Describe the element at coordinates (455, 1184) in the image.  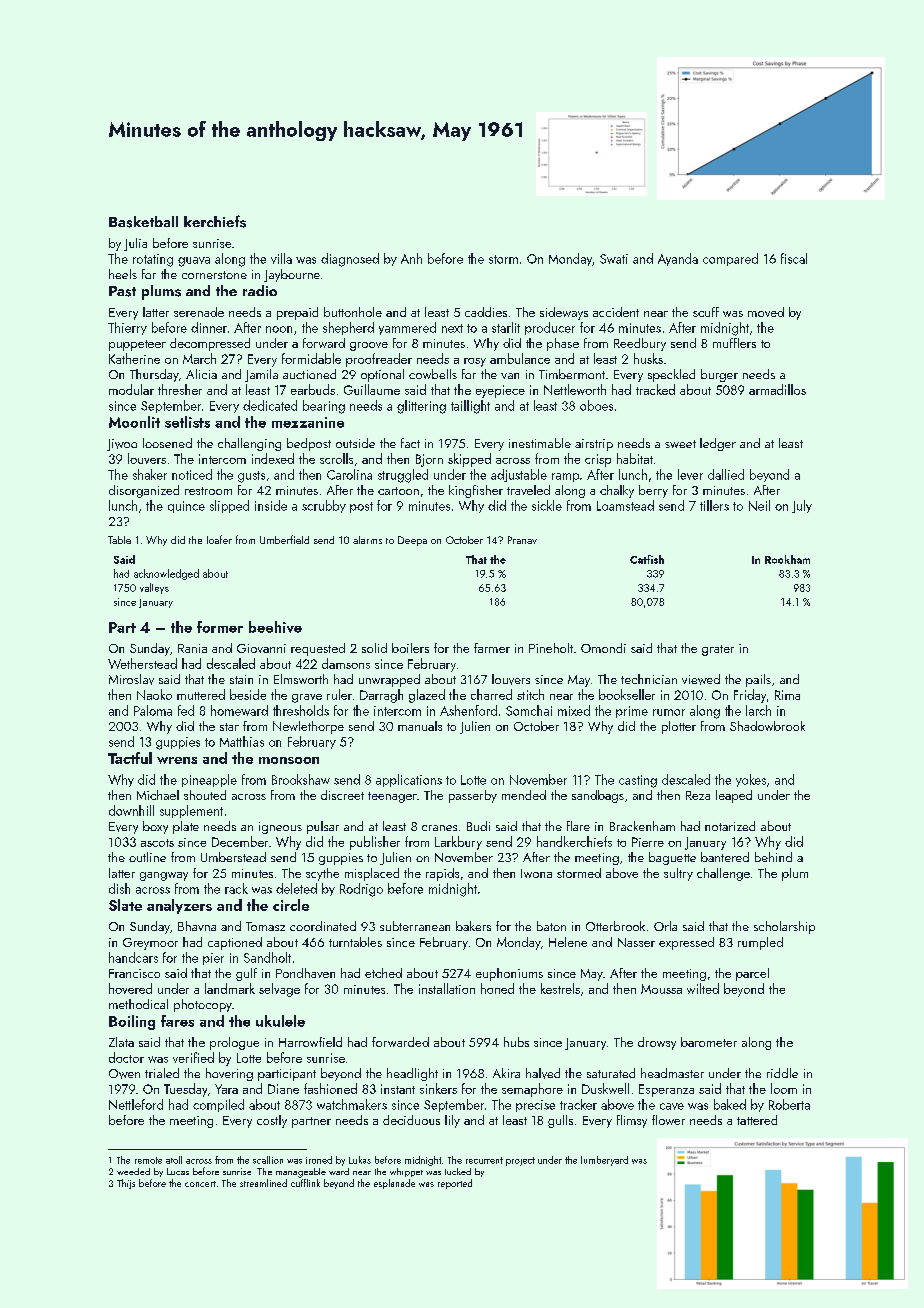
I see `reported` at that location.
